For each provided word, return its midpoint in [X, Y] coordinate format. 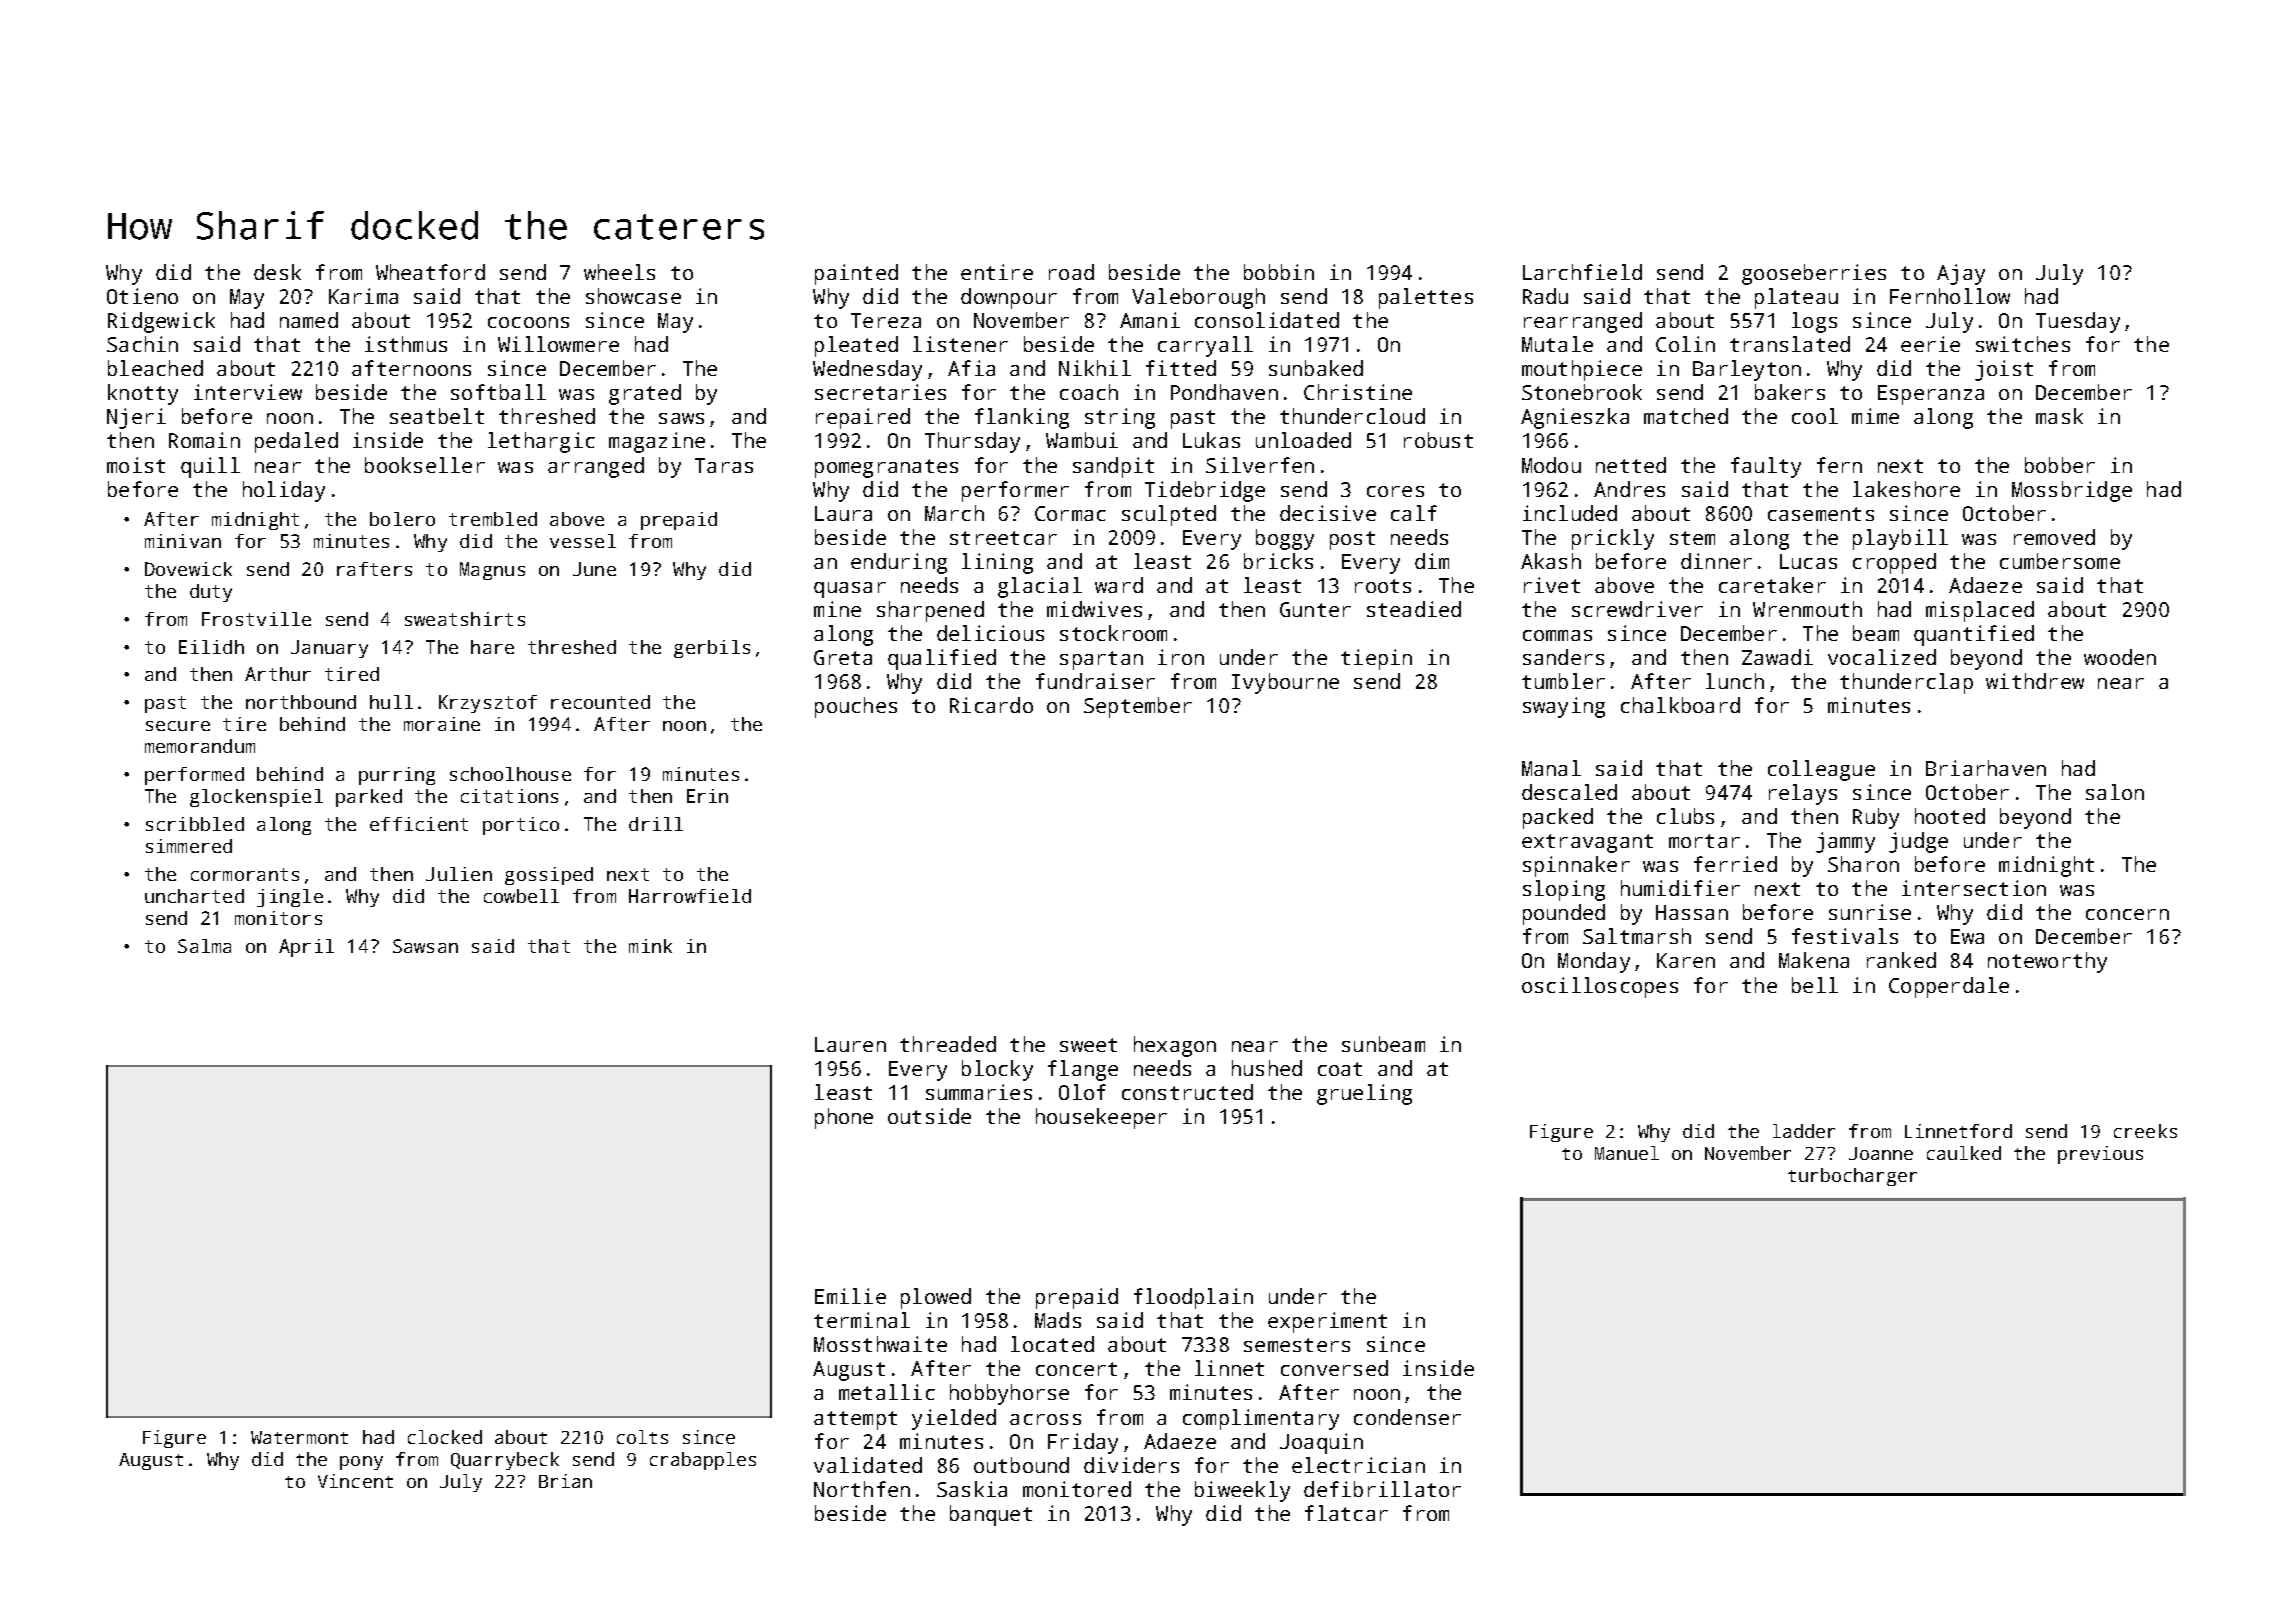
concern [2127, 914]
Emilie [850, 1296]
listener [960, 344]
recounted [600, 702]
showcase [633, 296]
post [1352, 540]
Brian [565, 1481]
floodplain [1193, 1298]
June [594, 569]
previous [2100, 1155]
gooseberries [1814, 274]
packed [1558, 818]
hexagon [1175, 1046]
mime [1875, 416]
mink [650, 946]
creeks [2145, 1131]
